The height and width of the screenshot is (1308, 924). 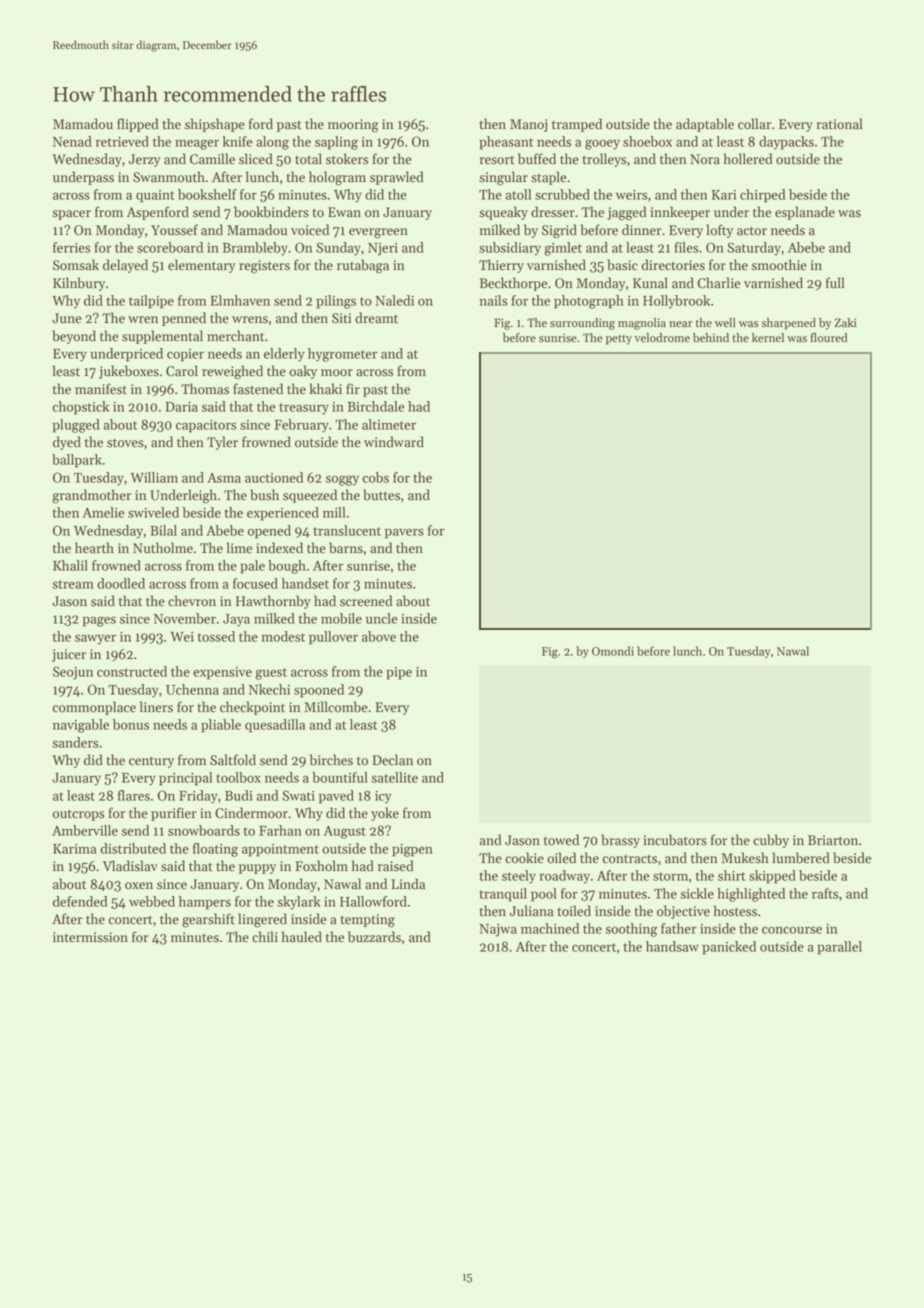 What do you see at coordinates (613, 651) in the screenshot?
I see `Omondi` at bounding box center [613, 651].
